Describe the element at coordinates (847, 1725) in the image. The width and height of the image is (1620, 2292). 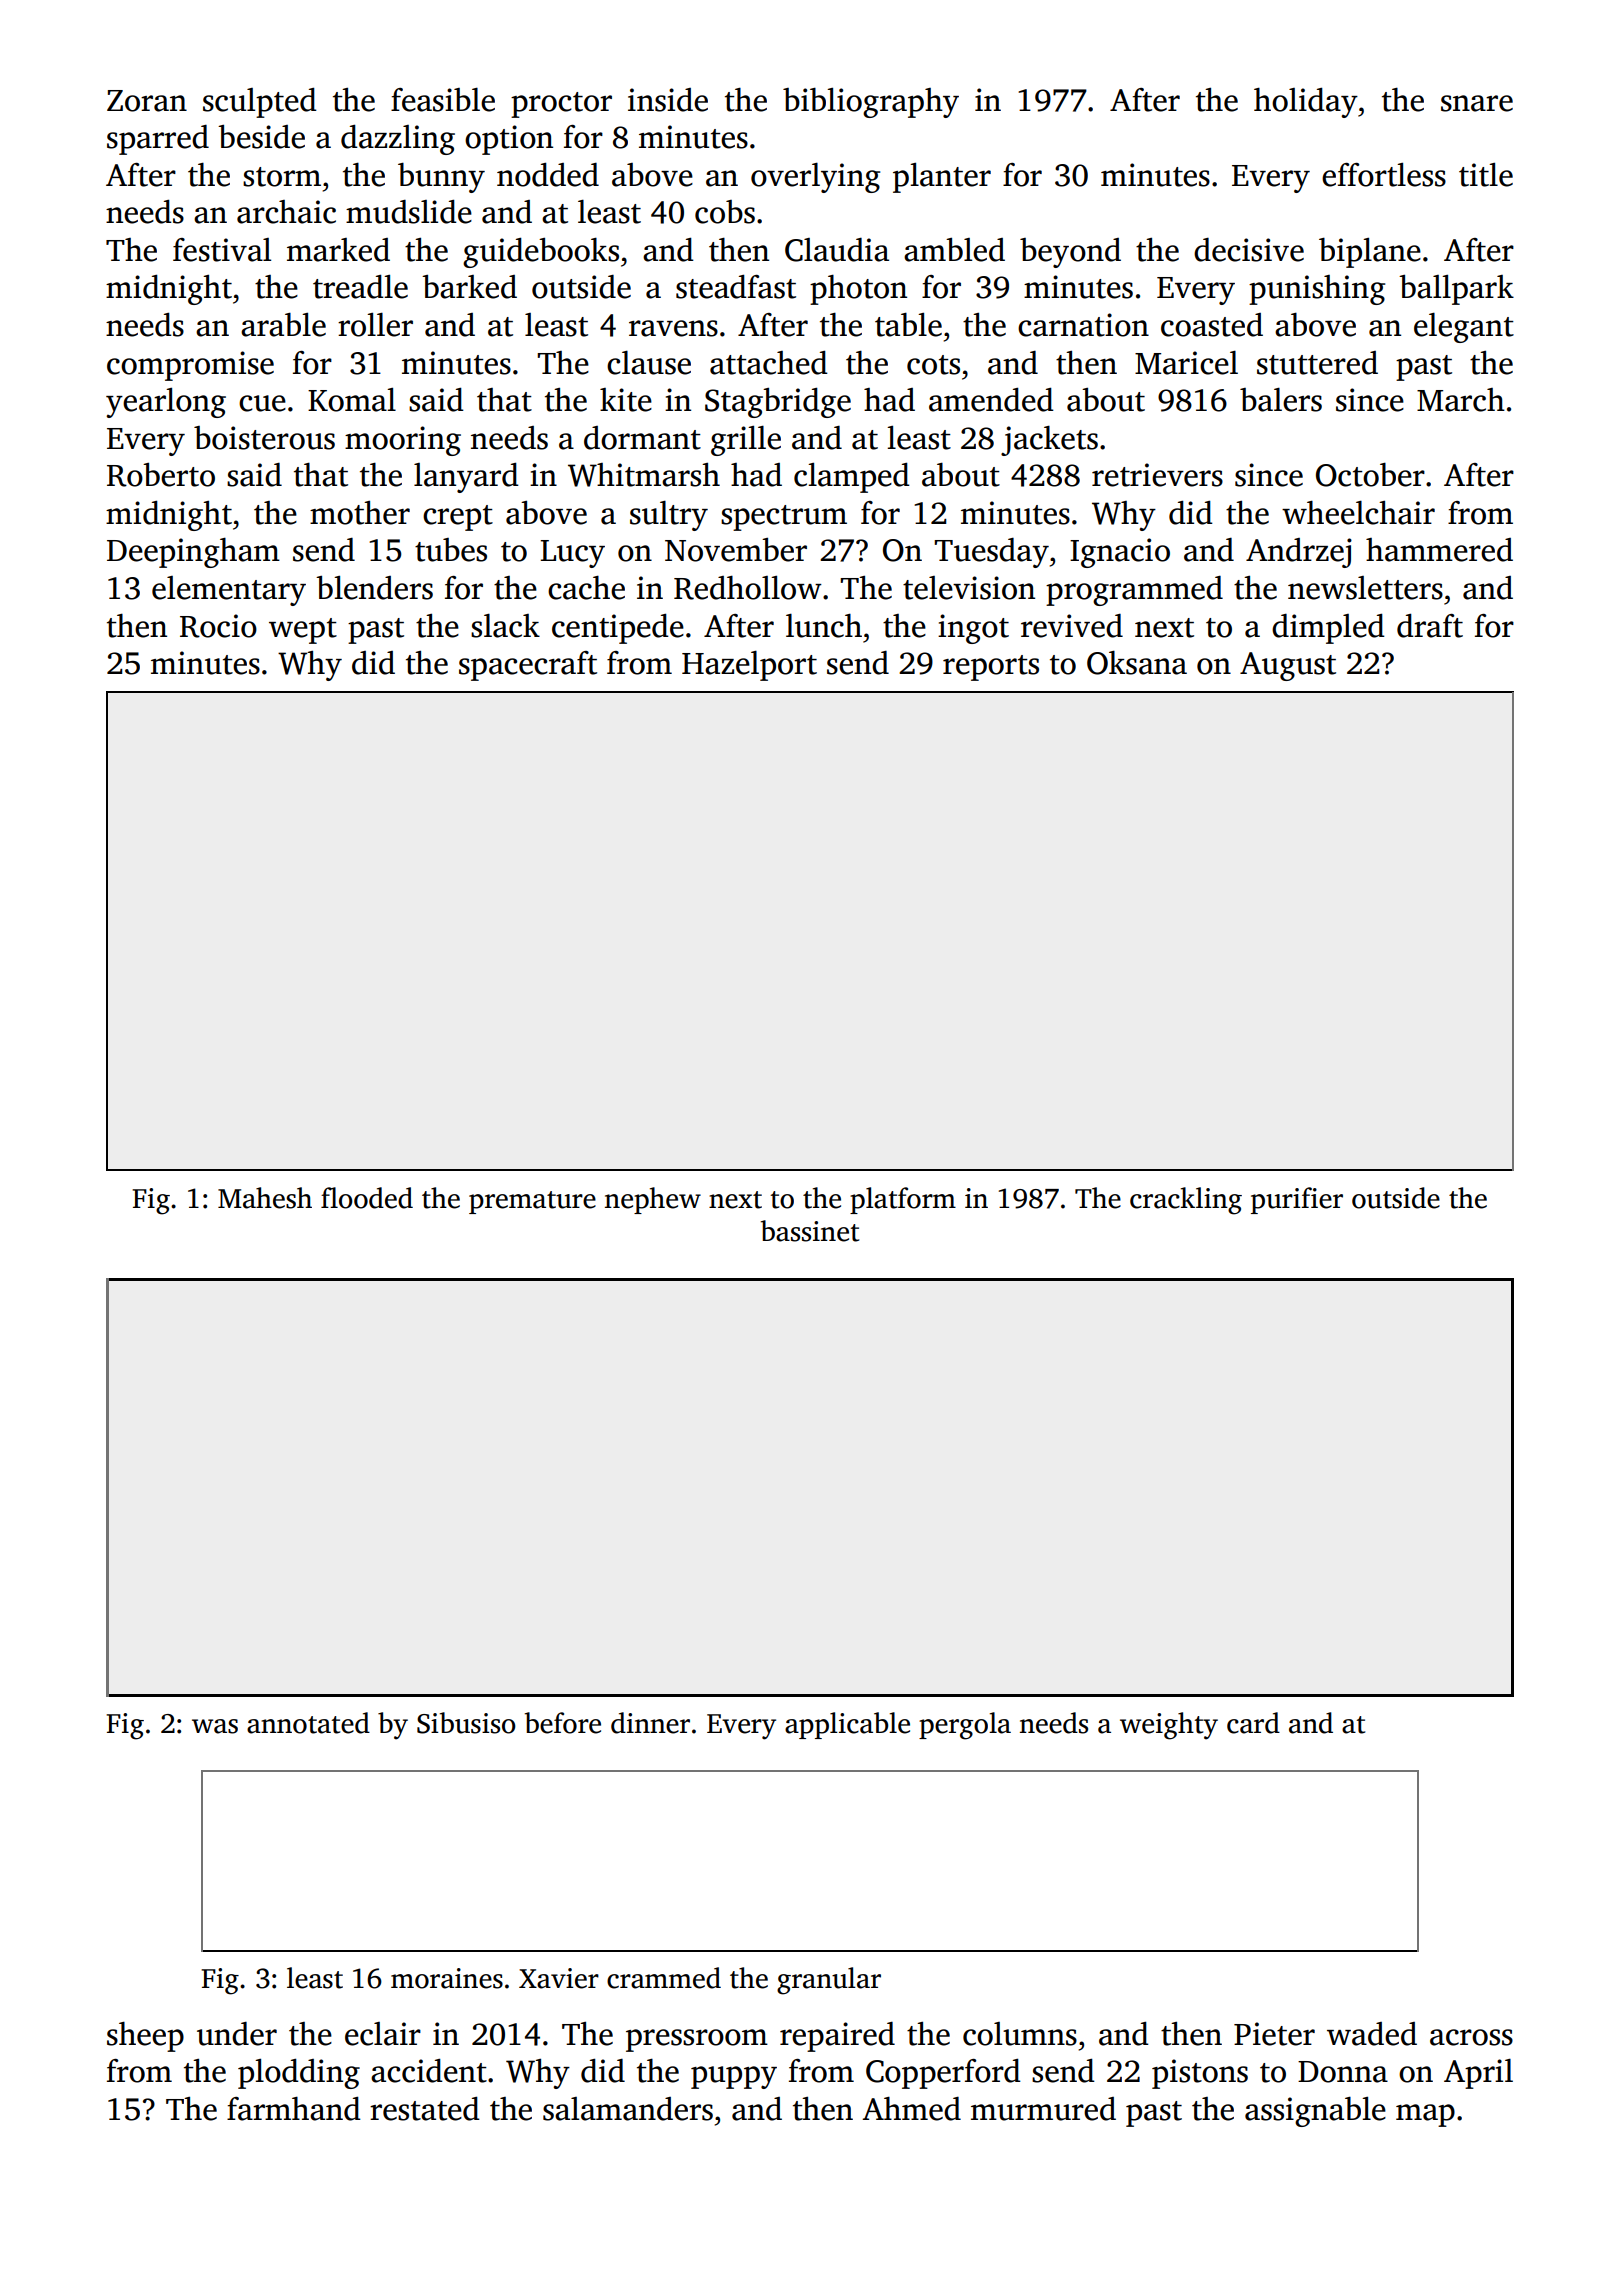
I see `applicable` at that location.
